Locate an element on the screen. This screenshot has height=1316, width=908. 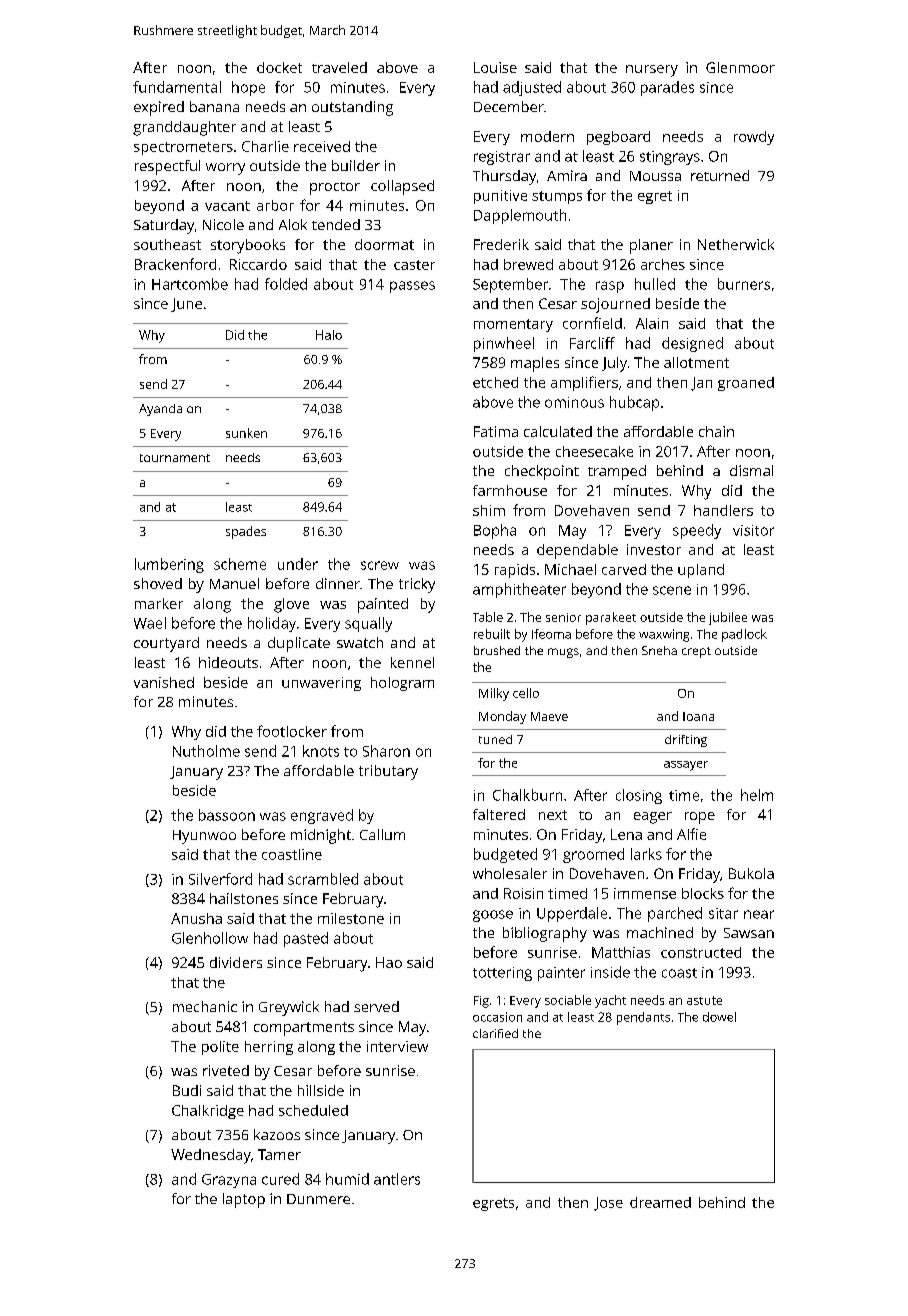
traveled is located at coordinates (339, 67).
